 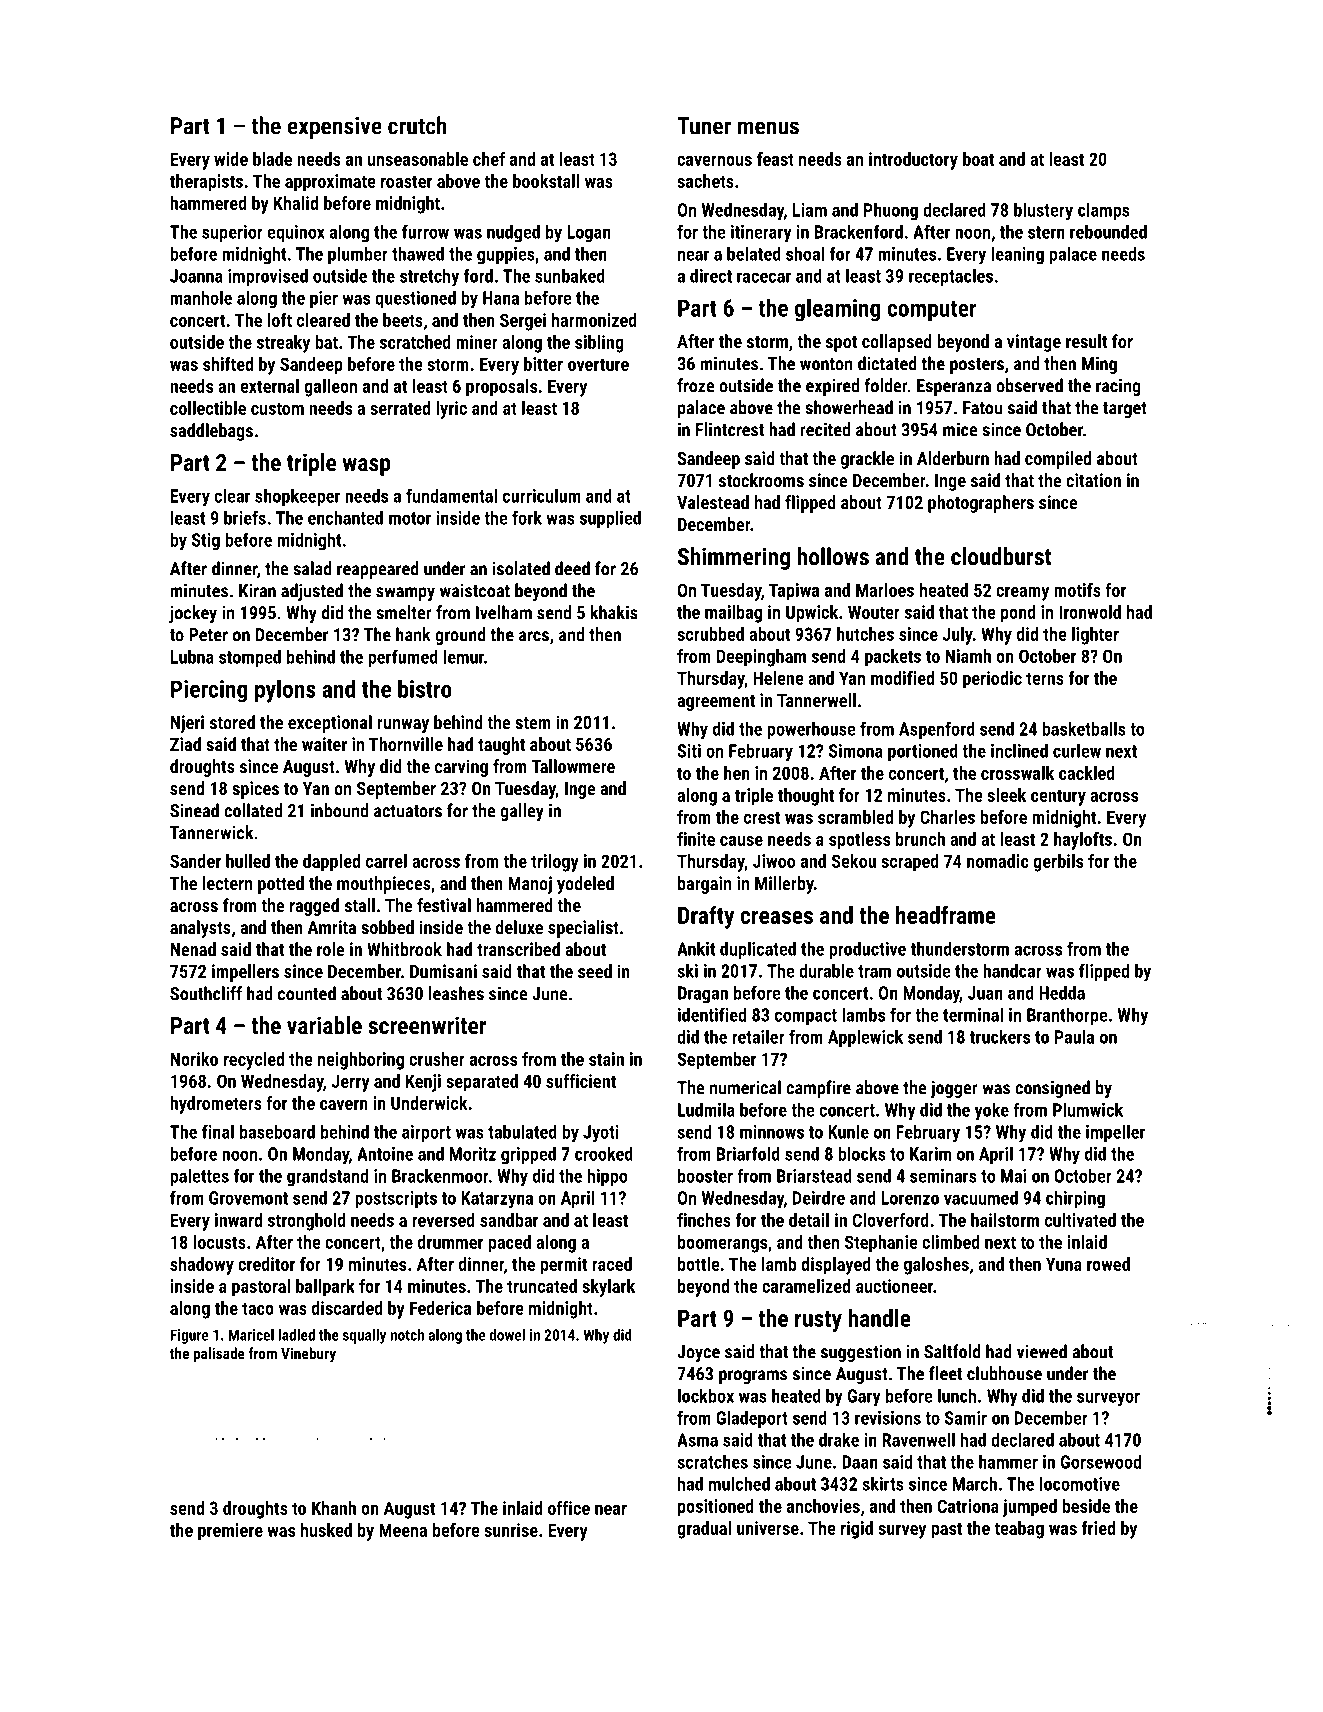 What do you see at coordinates (1019, 751) in the screenshot?
I see `inclined` at bounding box center [1019, 751].
